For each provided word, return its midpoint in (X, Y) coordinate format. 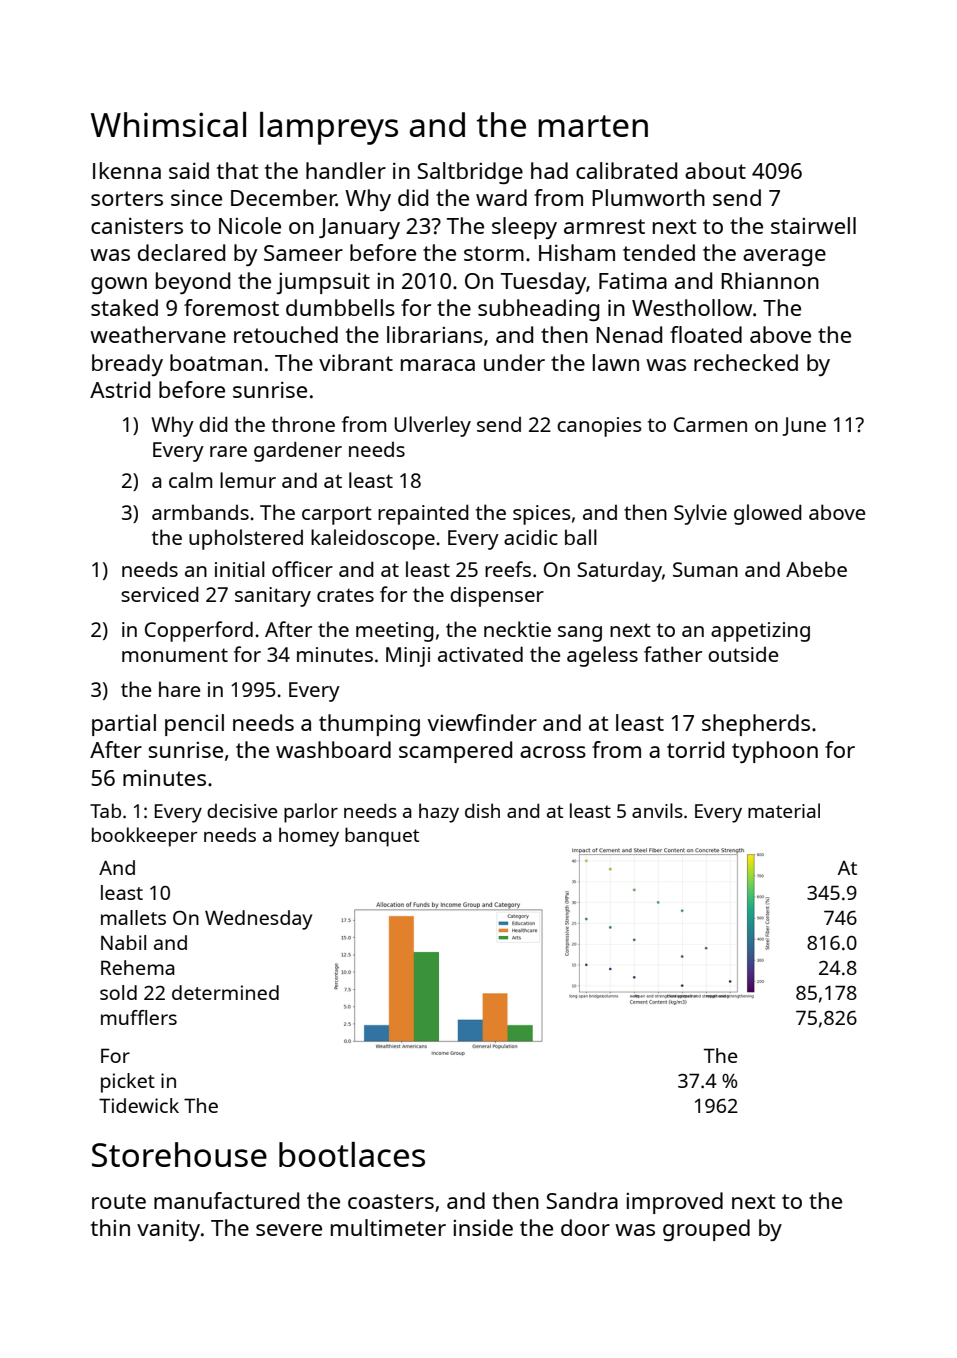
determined (225, 992)
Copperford (199, 631)
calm (190, 480)
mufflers (139, 1017)
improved (674, 1203)
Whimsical (168, 124)
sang (580, 634)
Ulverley (432, 426)
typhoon (775, 752)
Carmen (710, 424)
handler (346, 170)
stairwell (813, 225)
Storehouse (179, 1154)
